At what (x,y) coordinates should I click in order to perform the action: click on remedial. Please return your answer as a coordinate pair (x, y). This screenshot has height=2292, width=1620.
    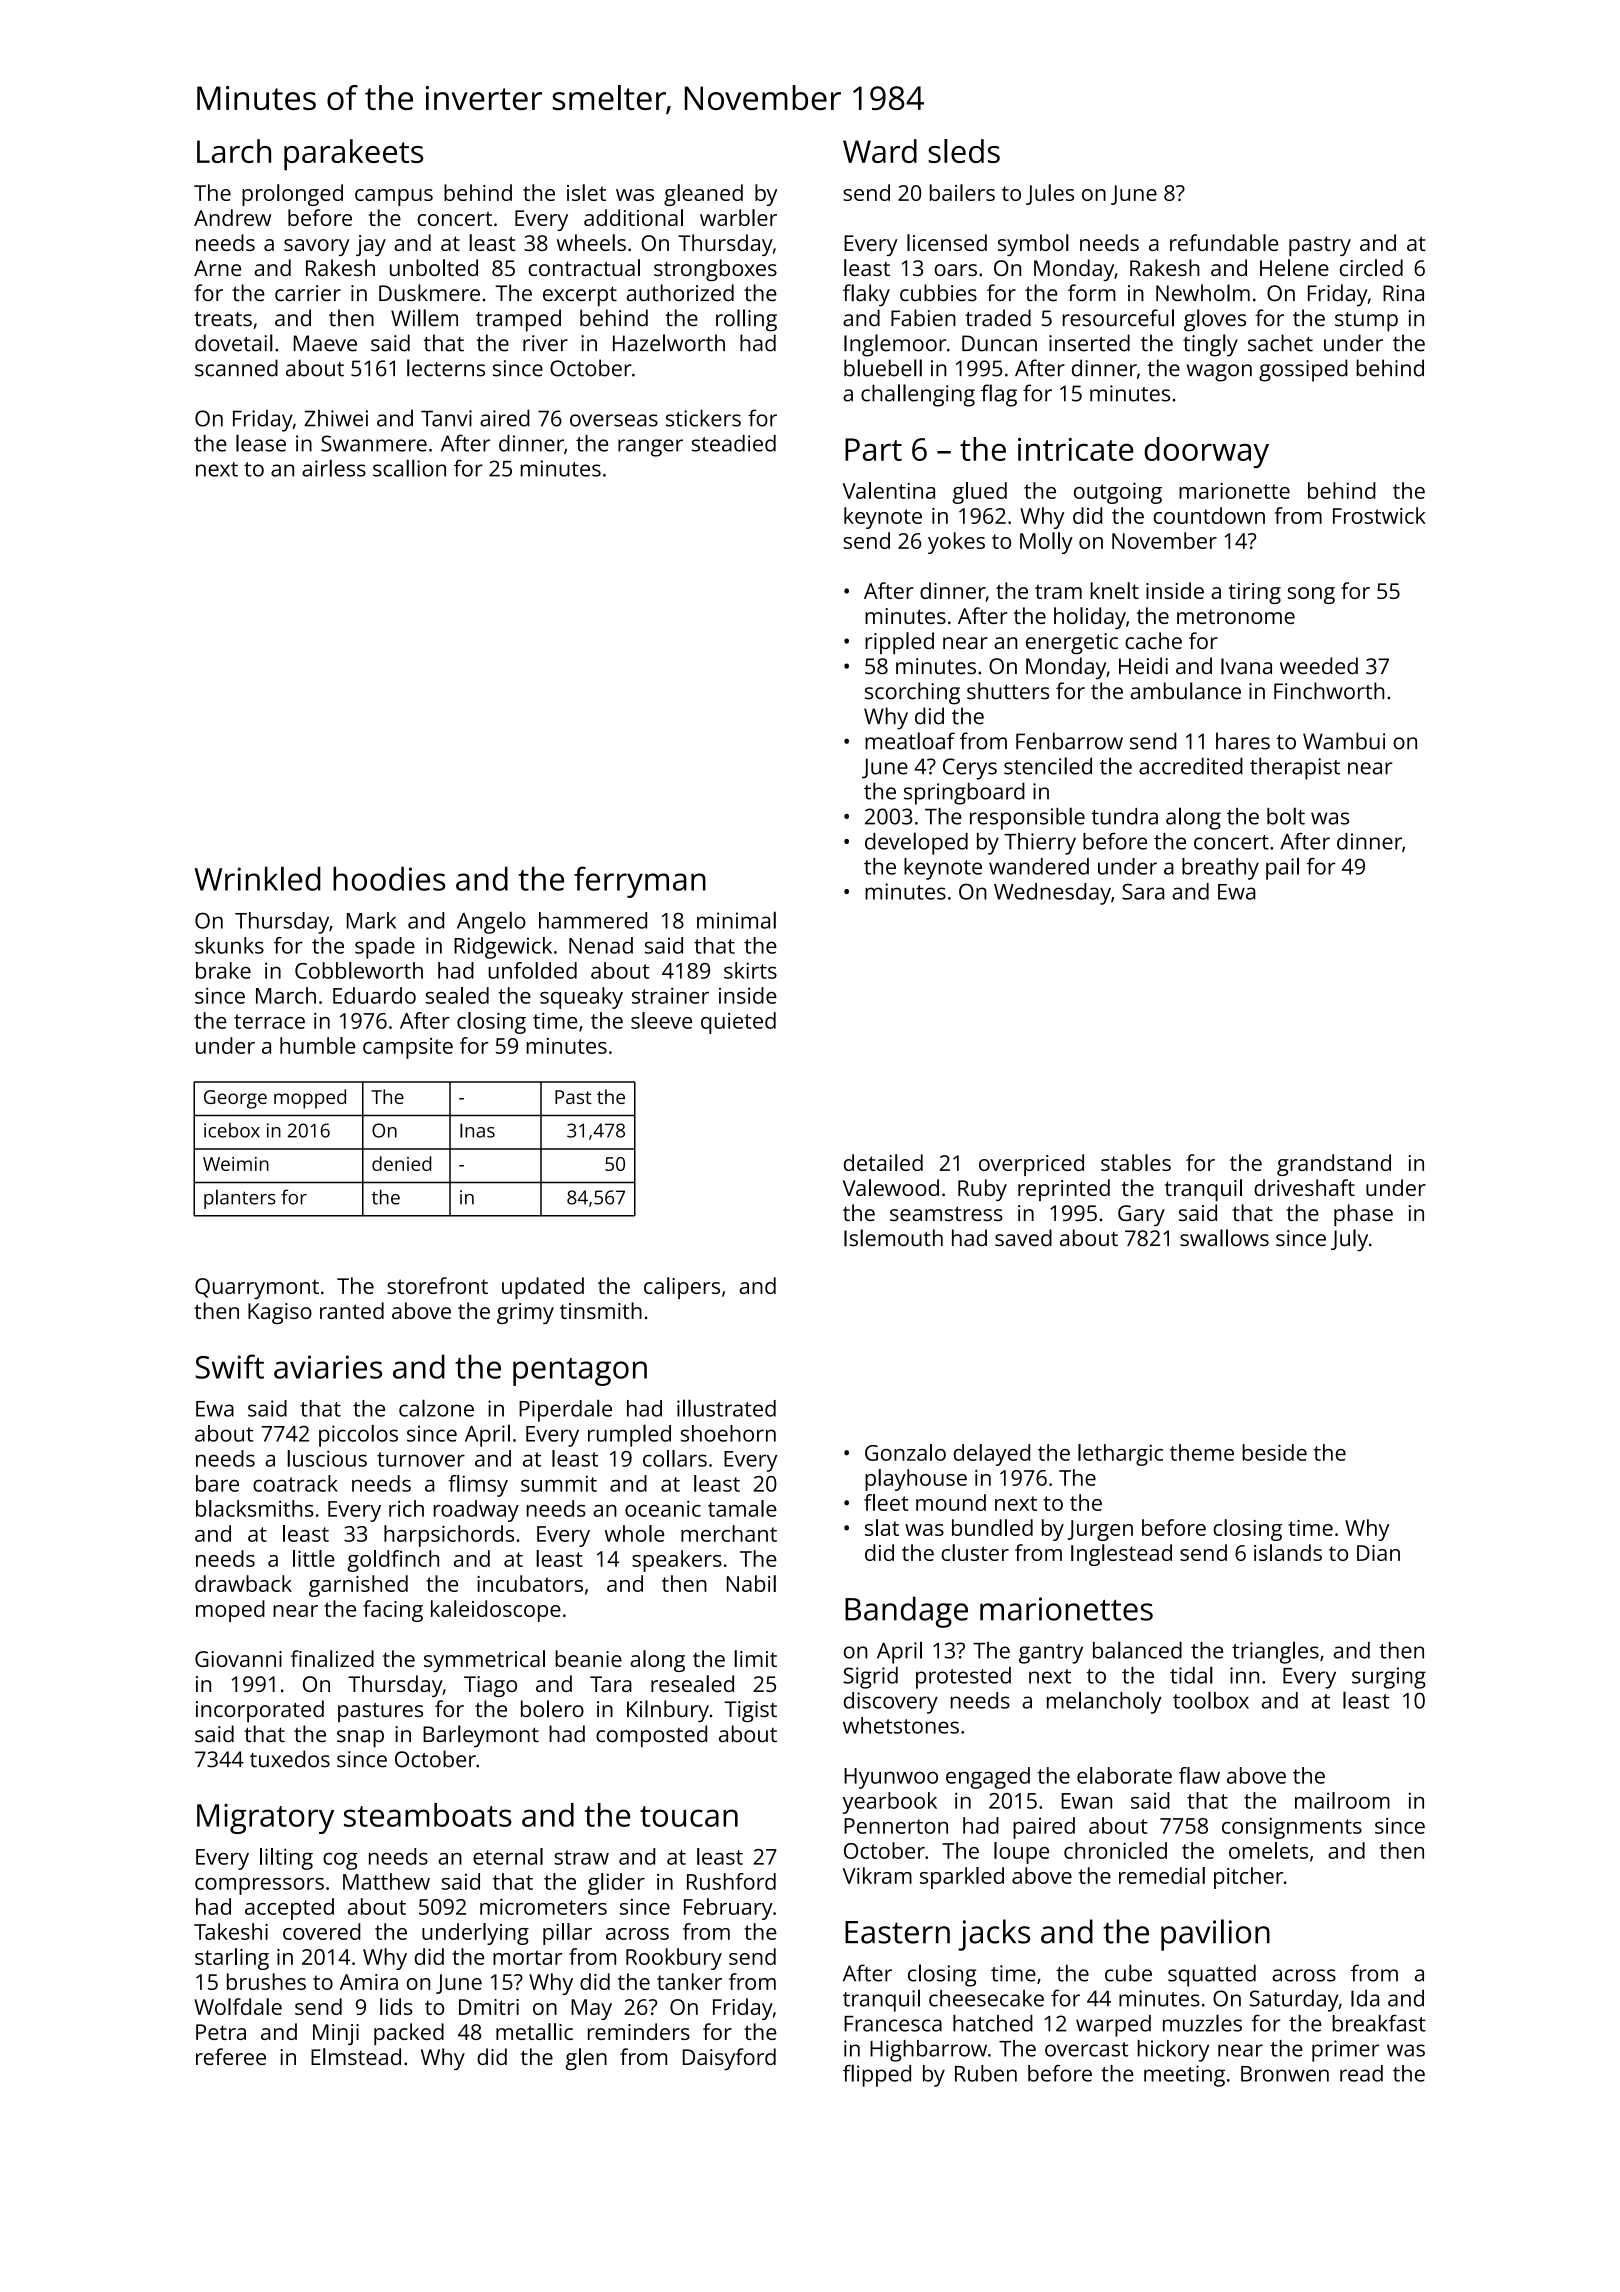
    Looking at the image, I should click on (1162, 1875).
